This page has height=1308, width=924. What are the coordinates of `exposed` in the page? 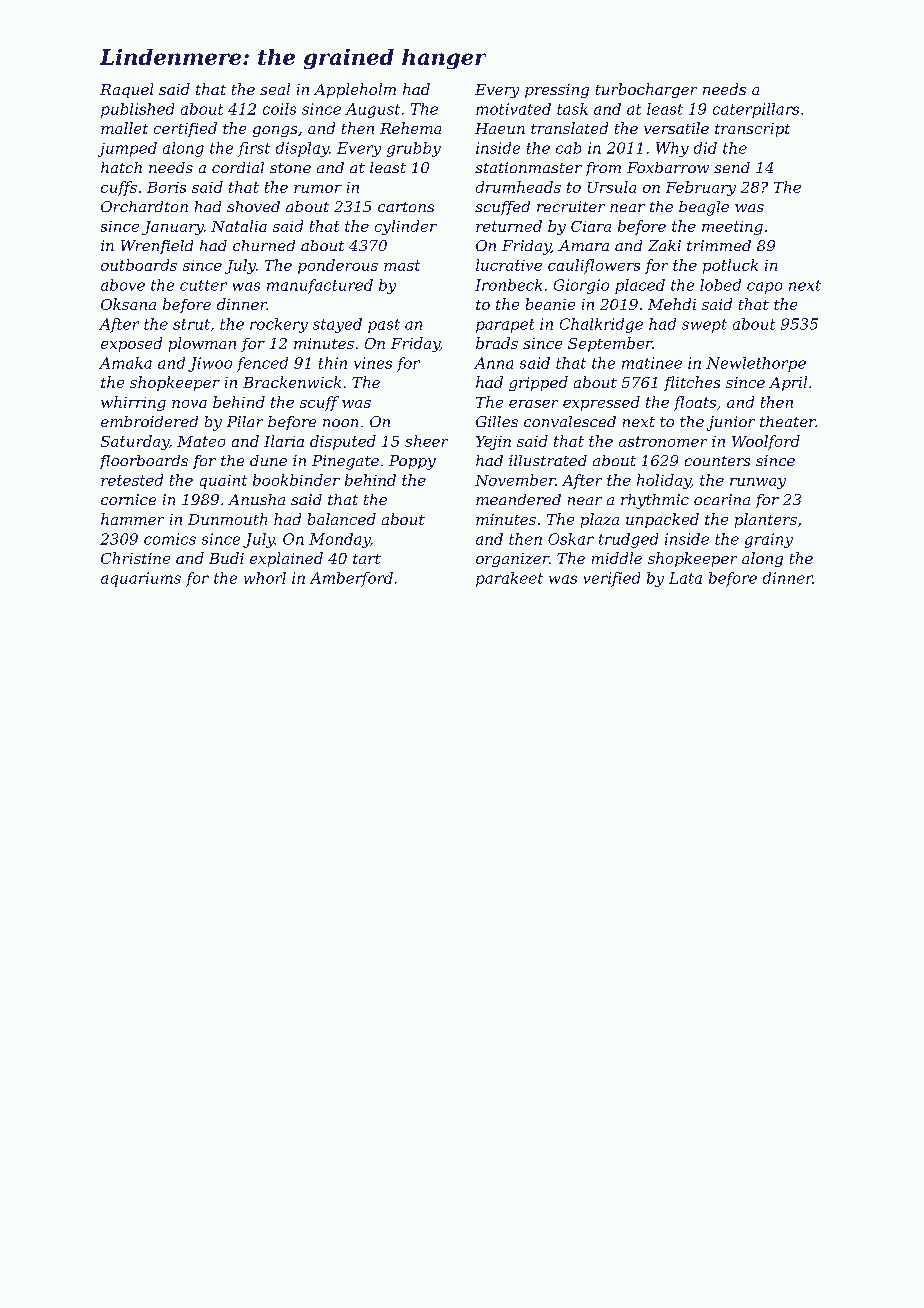 It's located at (131, 344).
